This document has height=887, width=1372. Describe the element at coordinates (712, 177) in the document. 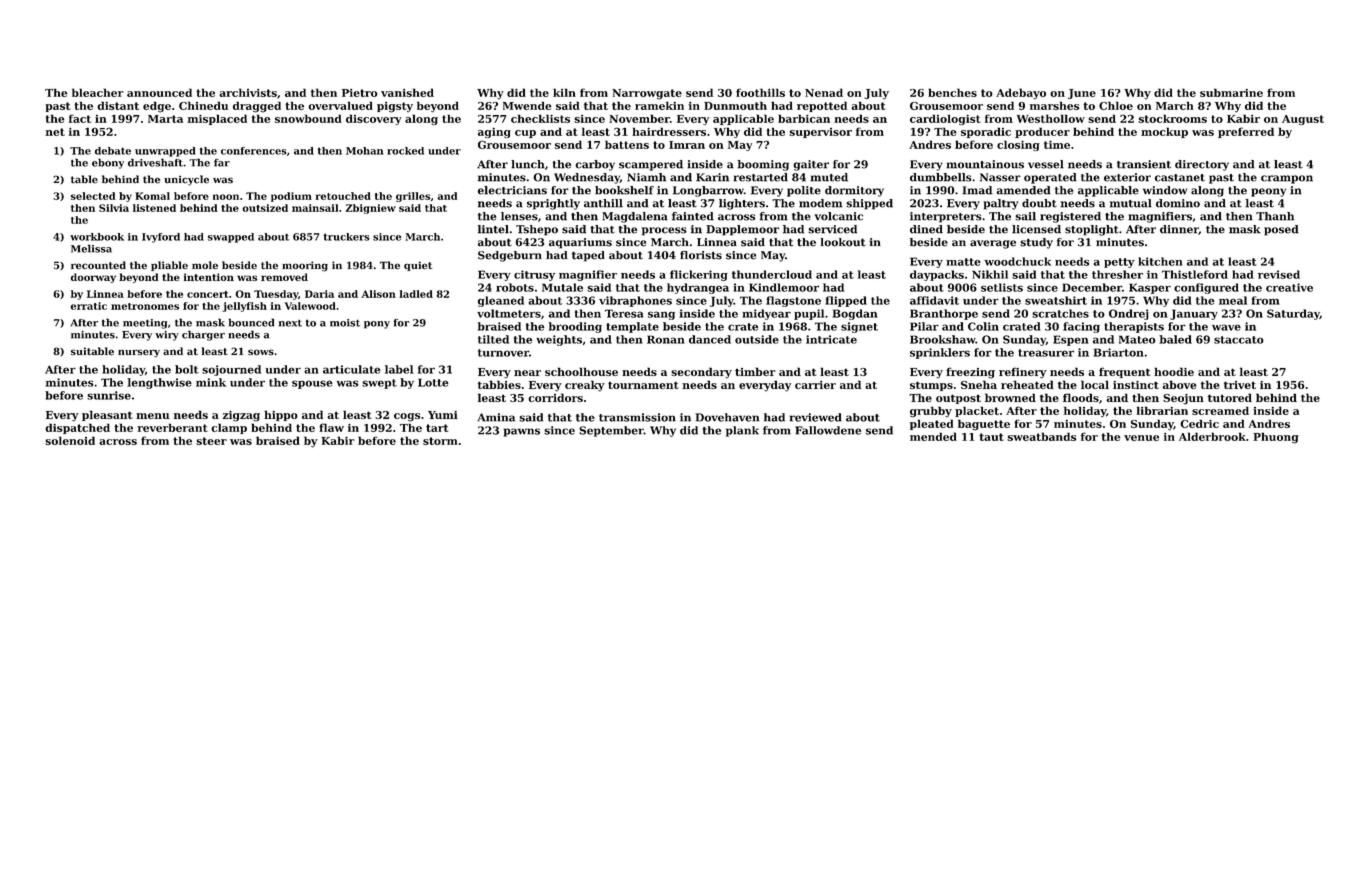

I see `Karin` at that location.
